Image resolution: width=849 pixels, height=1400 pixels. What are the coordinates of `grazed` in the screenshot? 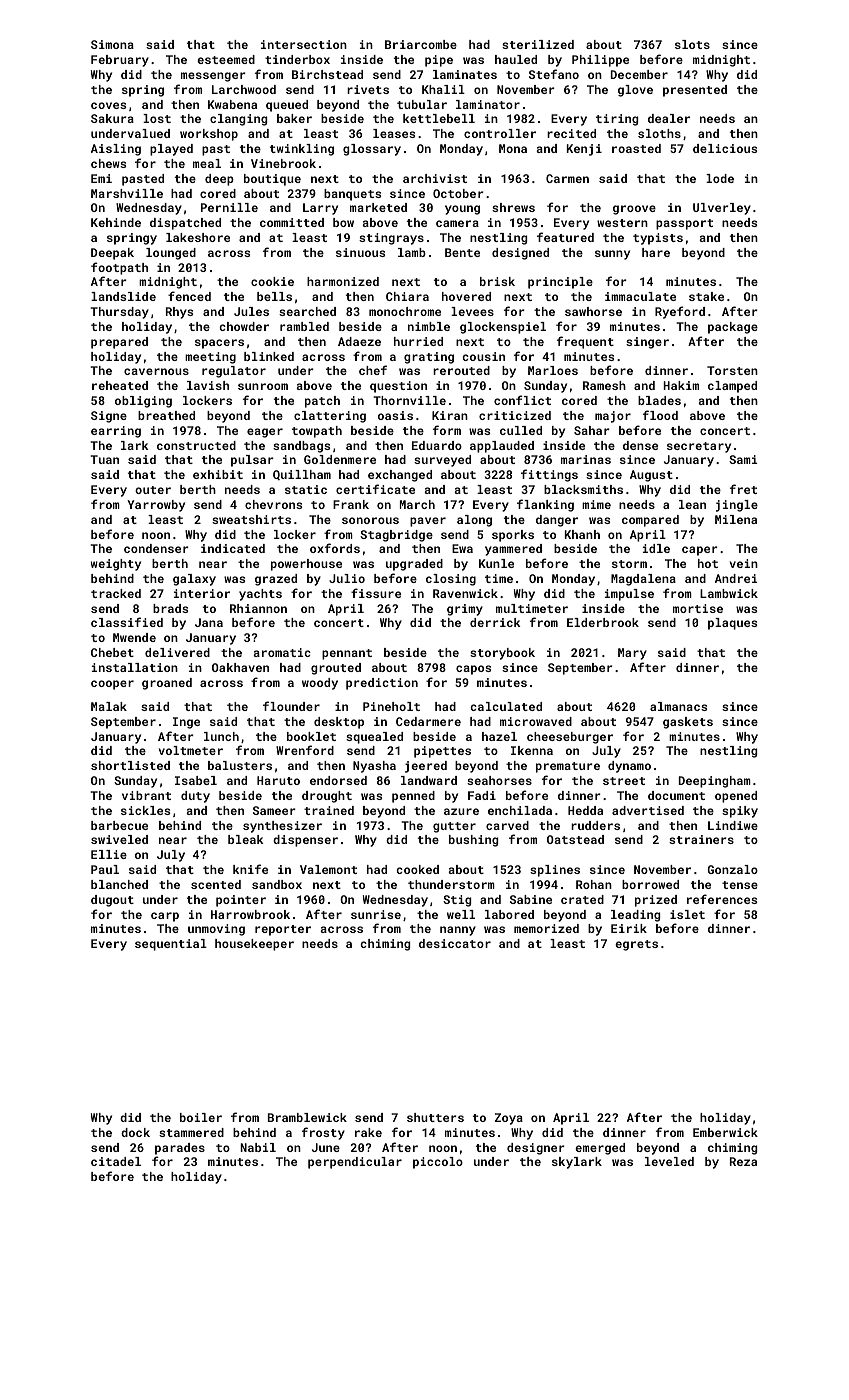 It's located at (276, 580).
